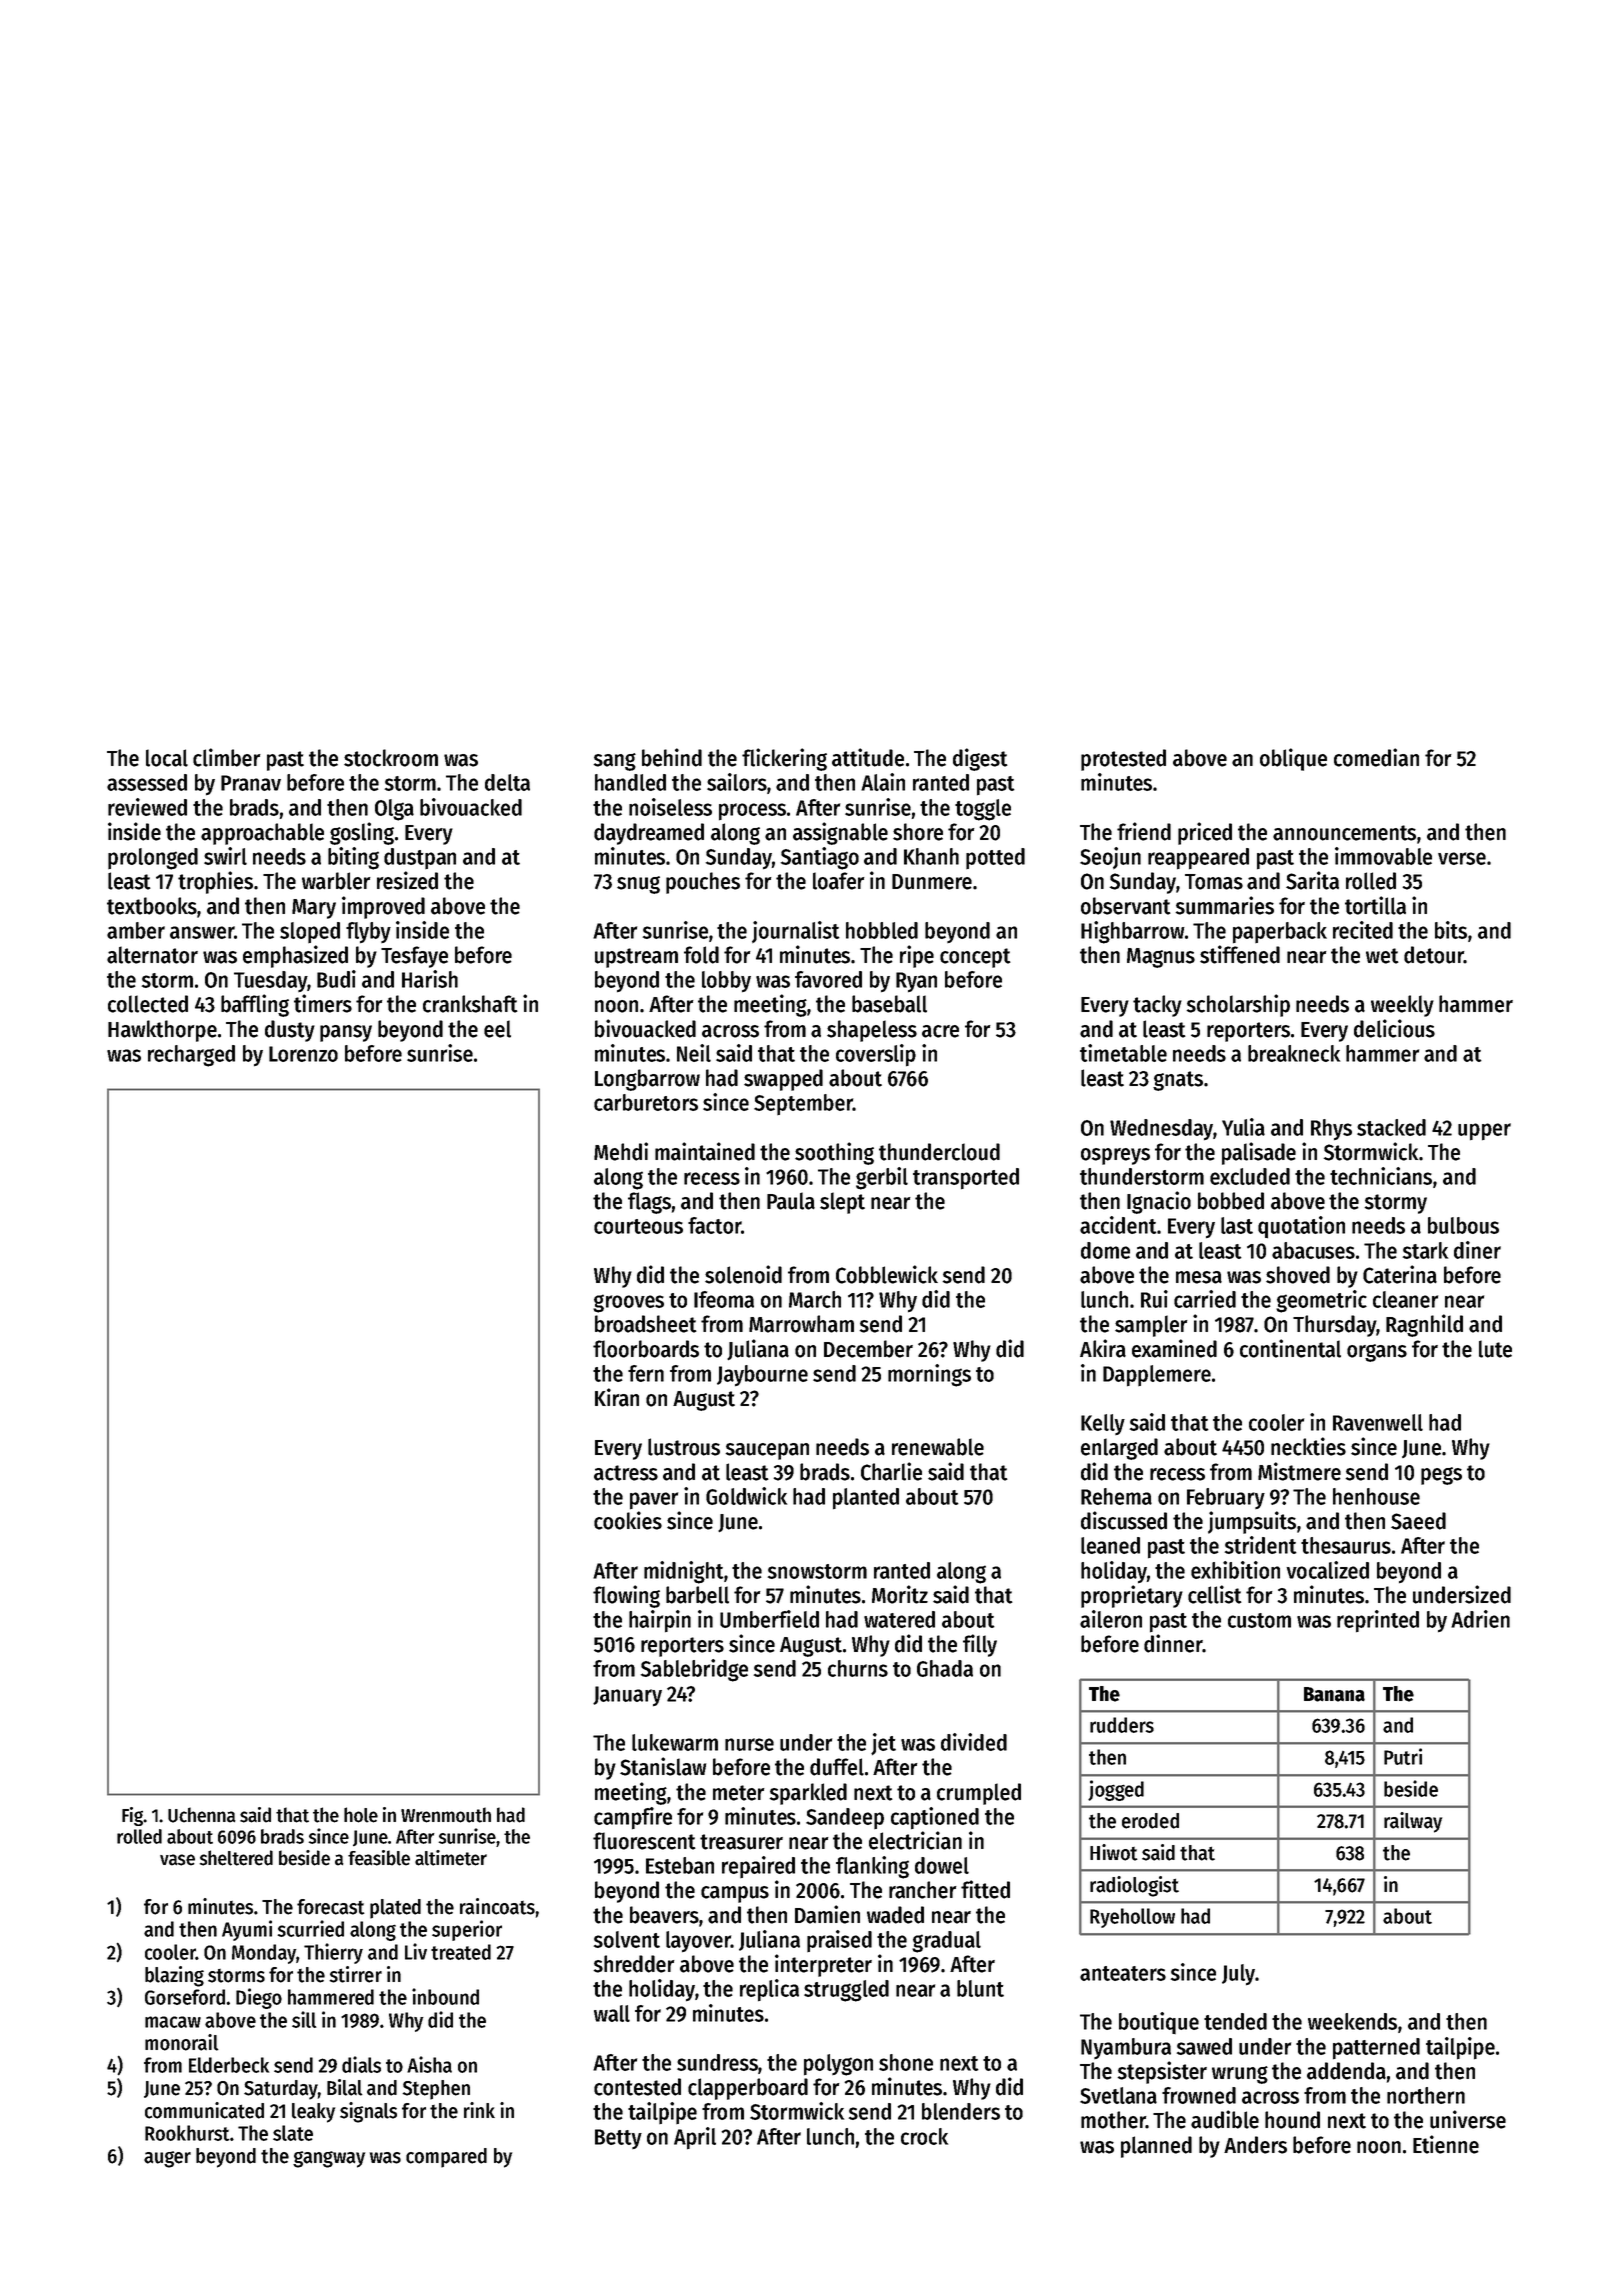 Image resolution: width=1620 pixels, height=2292 pixels. Describe the element at coordinates (1394, 1028) in the screenshot. I see `delicious` at that location.
